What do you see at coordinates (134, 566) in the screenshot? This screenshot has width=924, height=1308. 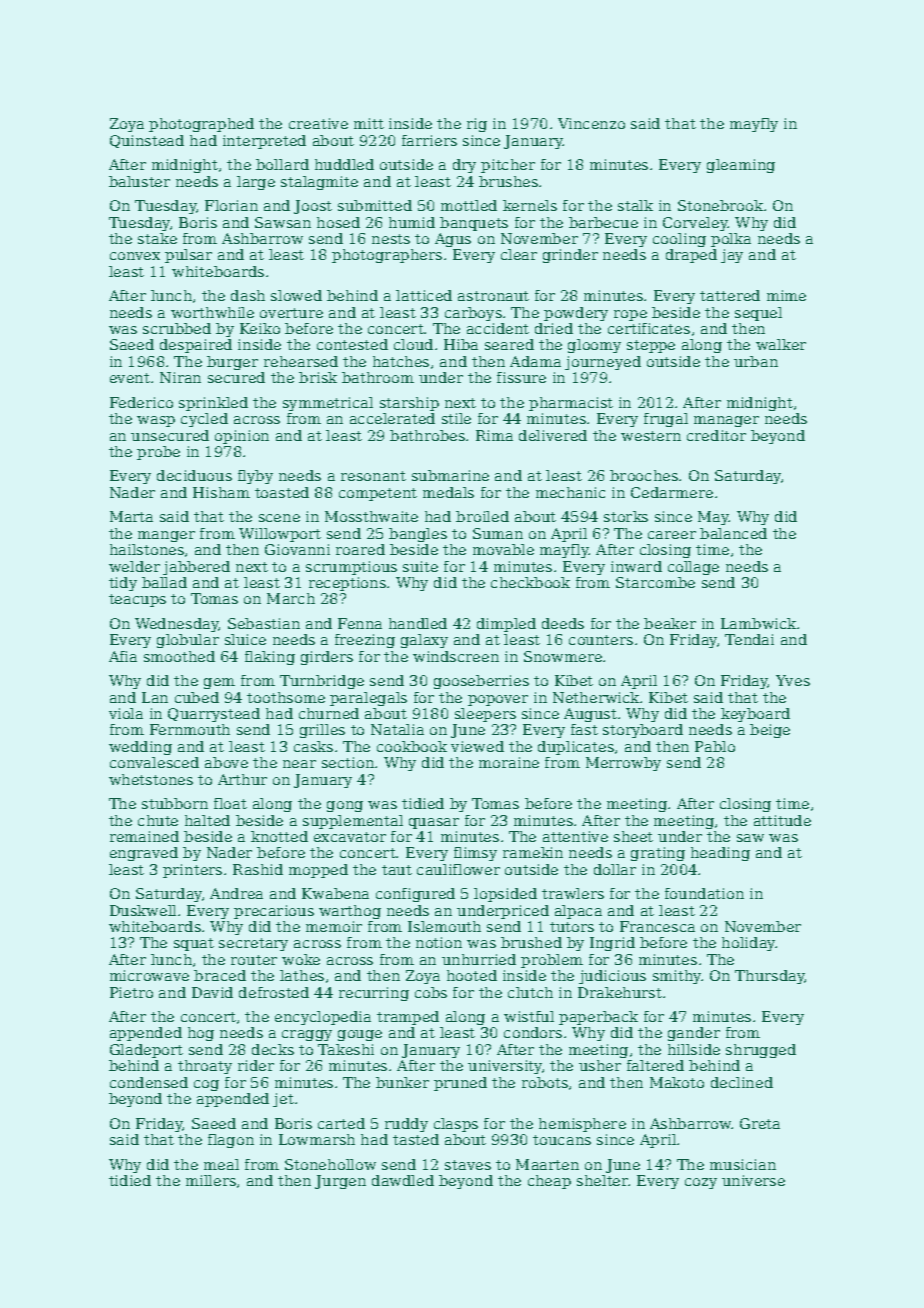 I see `welder` at bounding box center [134, 566].
